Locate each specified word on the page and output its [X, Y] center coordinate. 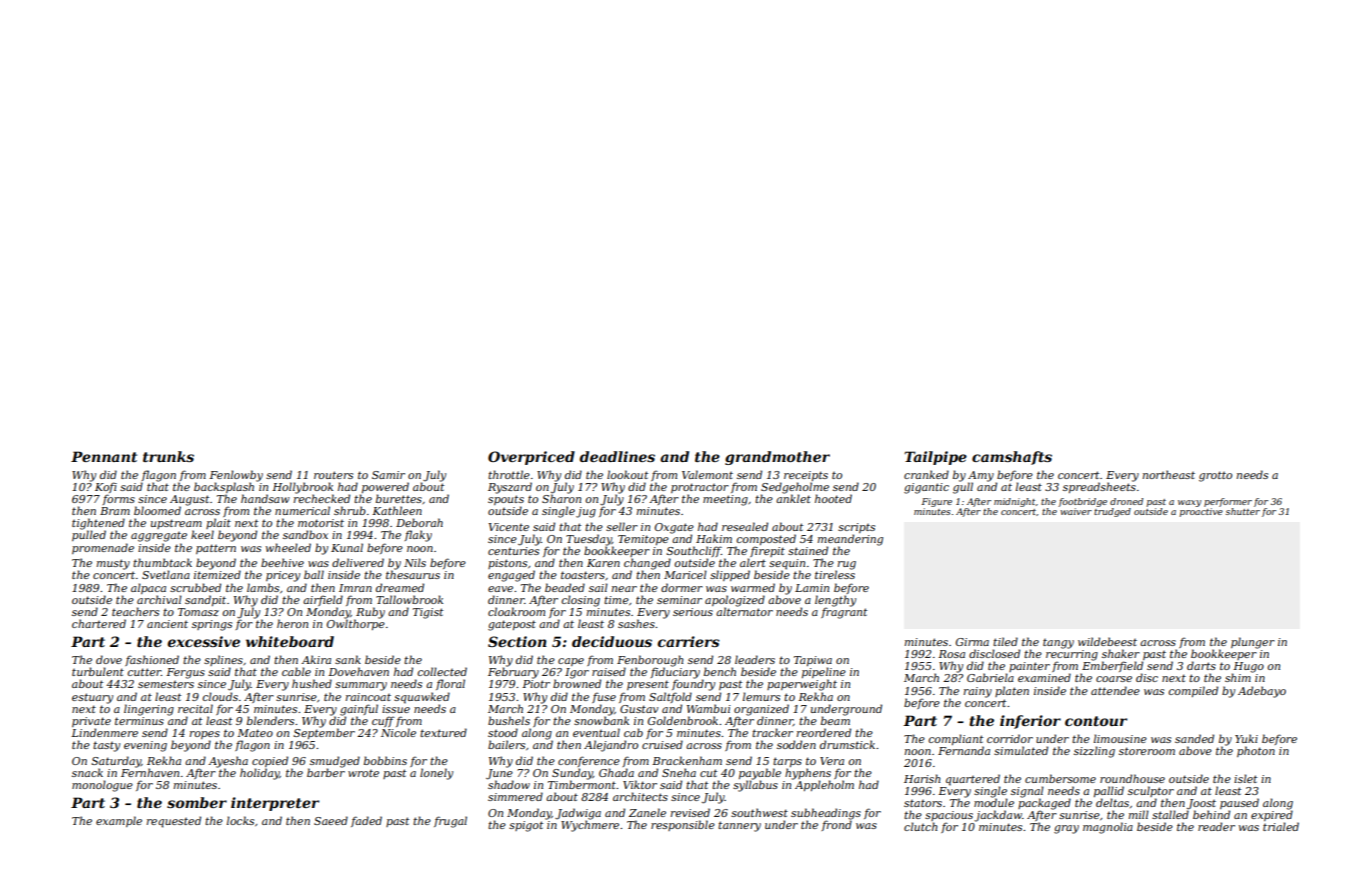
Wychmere [590, 826]
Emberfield [1112, 666]
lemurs [761, 696]
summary [361, 686]
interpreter [275, 804]
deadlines [617, 456]
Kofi [106, 487]
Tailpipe [935, 458]
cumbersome [1060, 778]
